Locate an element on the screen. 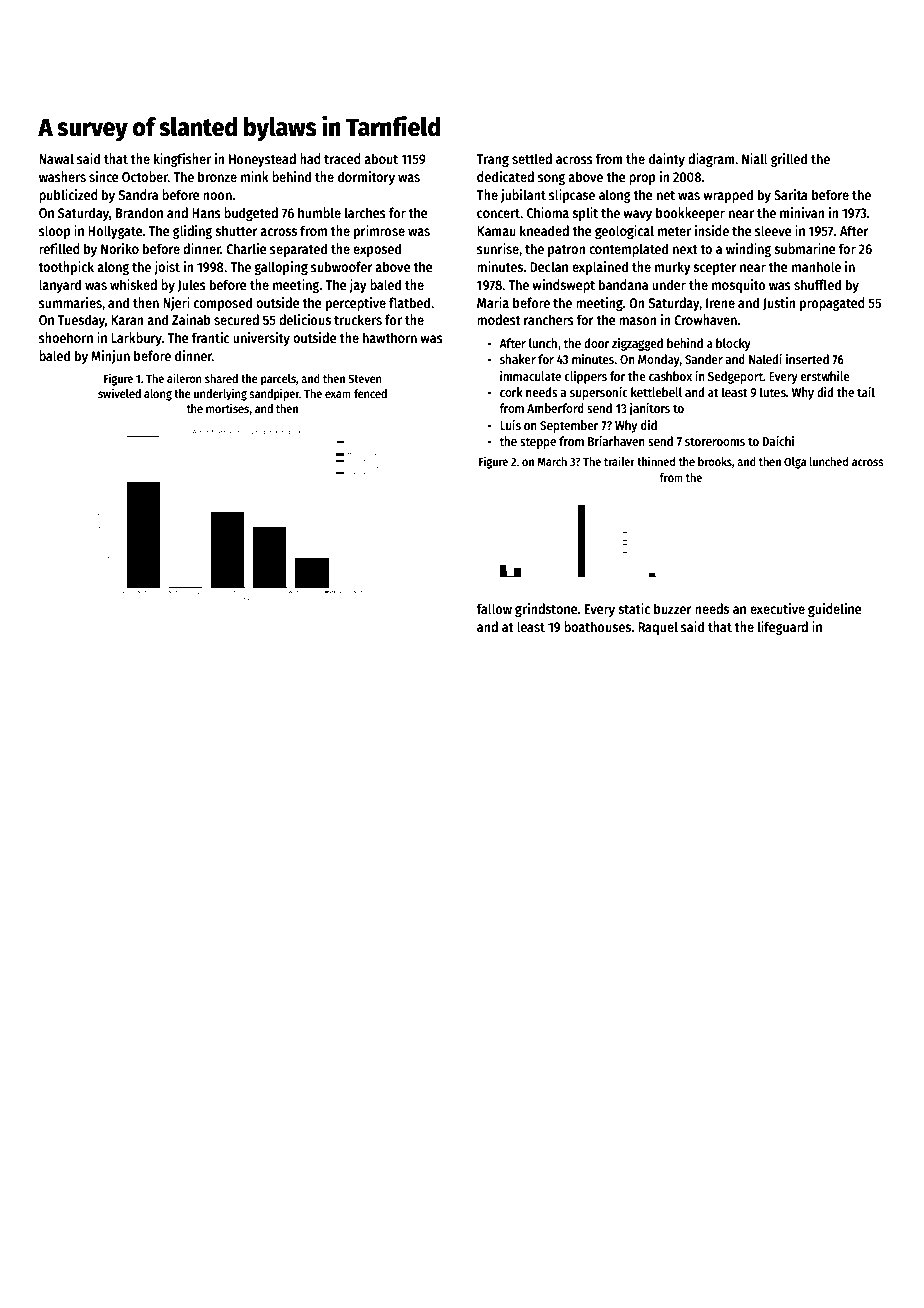 The height and width of the screenshot is (1308, 924). kingfisher is located at coordinates (182, 160).
